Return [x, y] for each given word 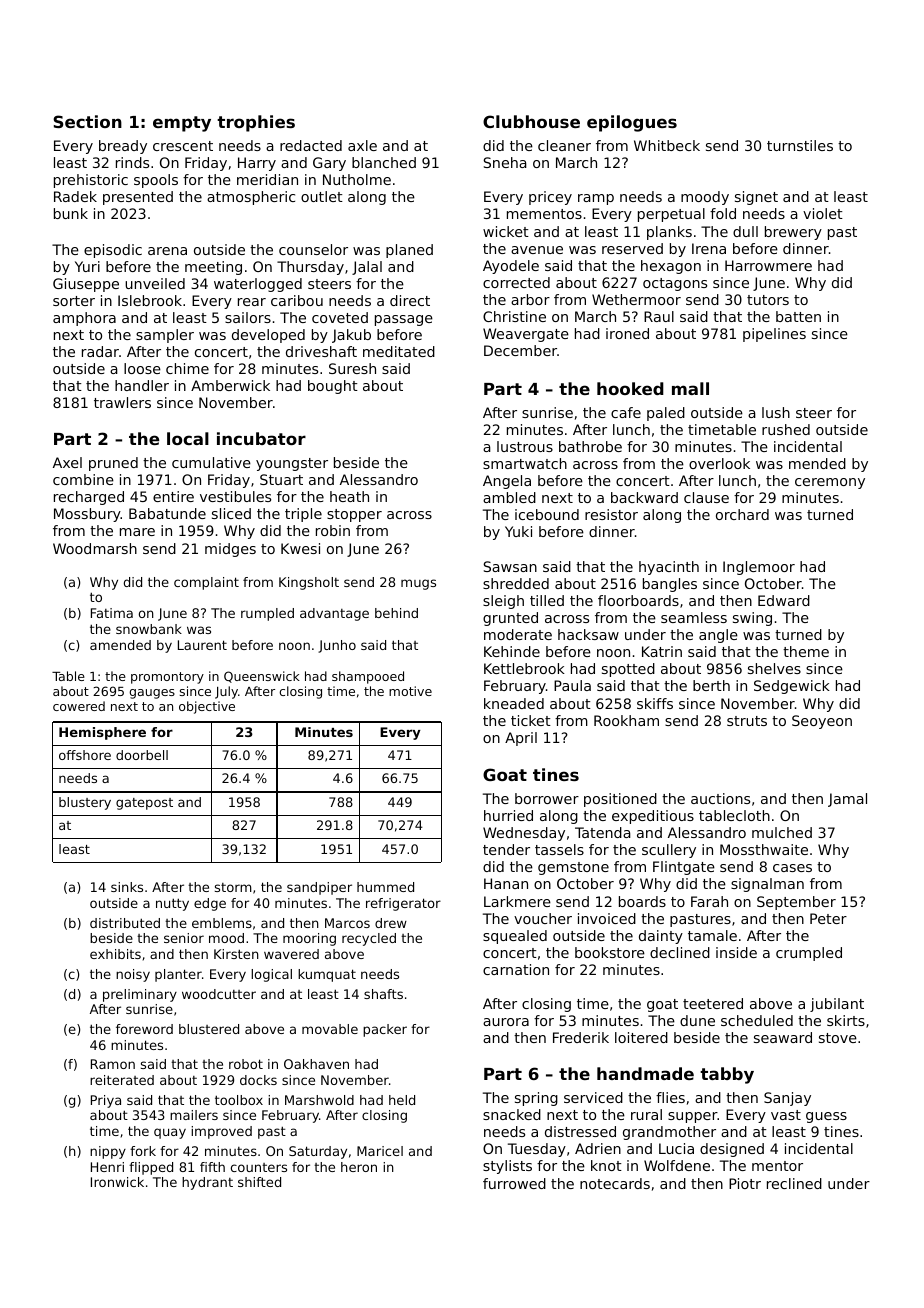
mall [690, 388]
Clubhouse [531, 121]
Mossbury [87, 515]
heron [359, 1167]
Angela [507, 482]
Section [87, 121]
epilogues [632, 123]
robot [246, 1064]
